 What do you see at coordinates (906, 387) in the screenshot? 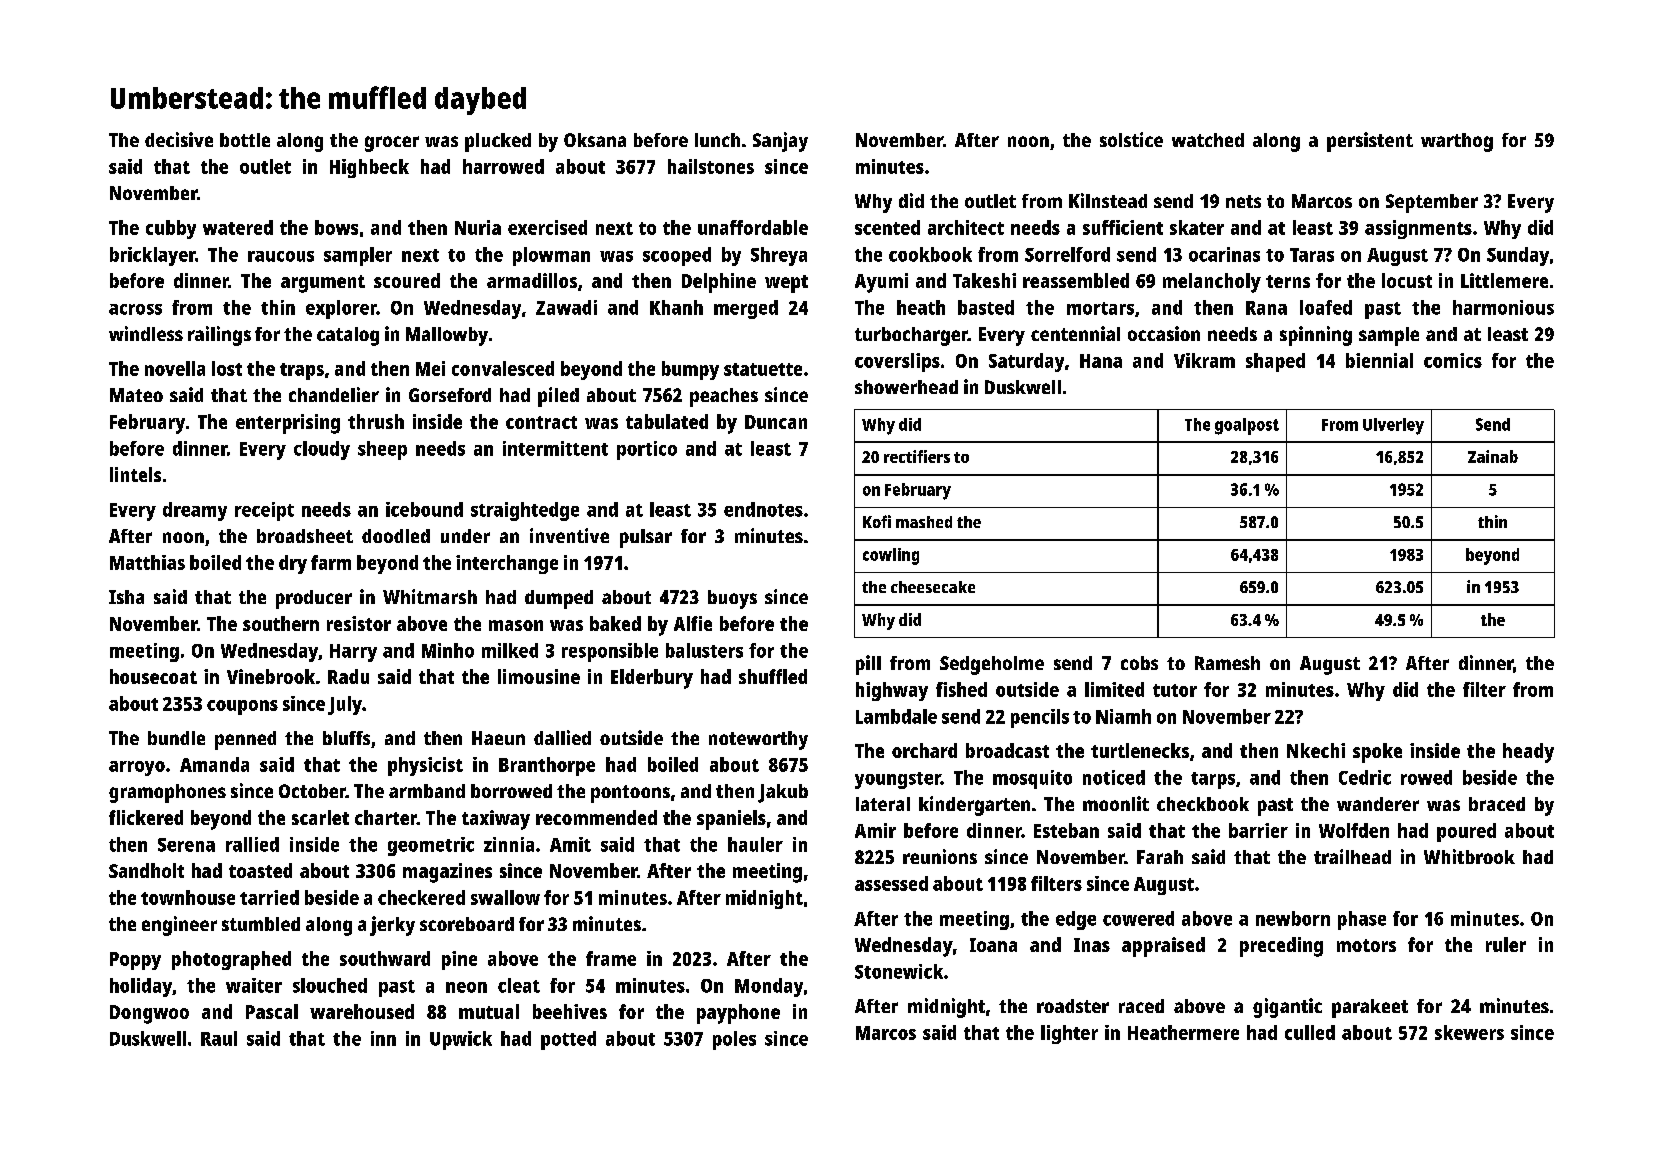
I see `showerhead` at bounding box center [906, 387].
